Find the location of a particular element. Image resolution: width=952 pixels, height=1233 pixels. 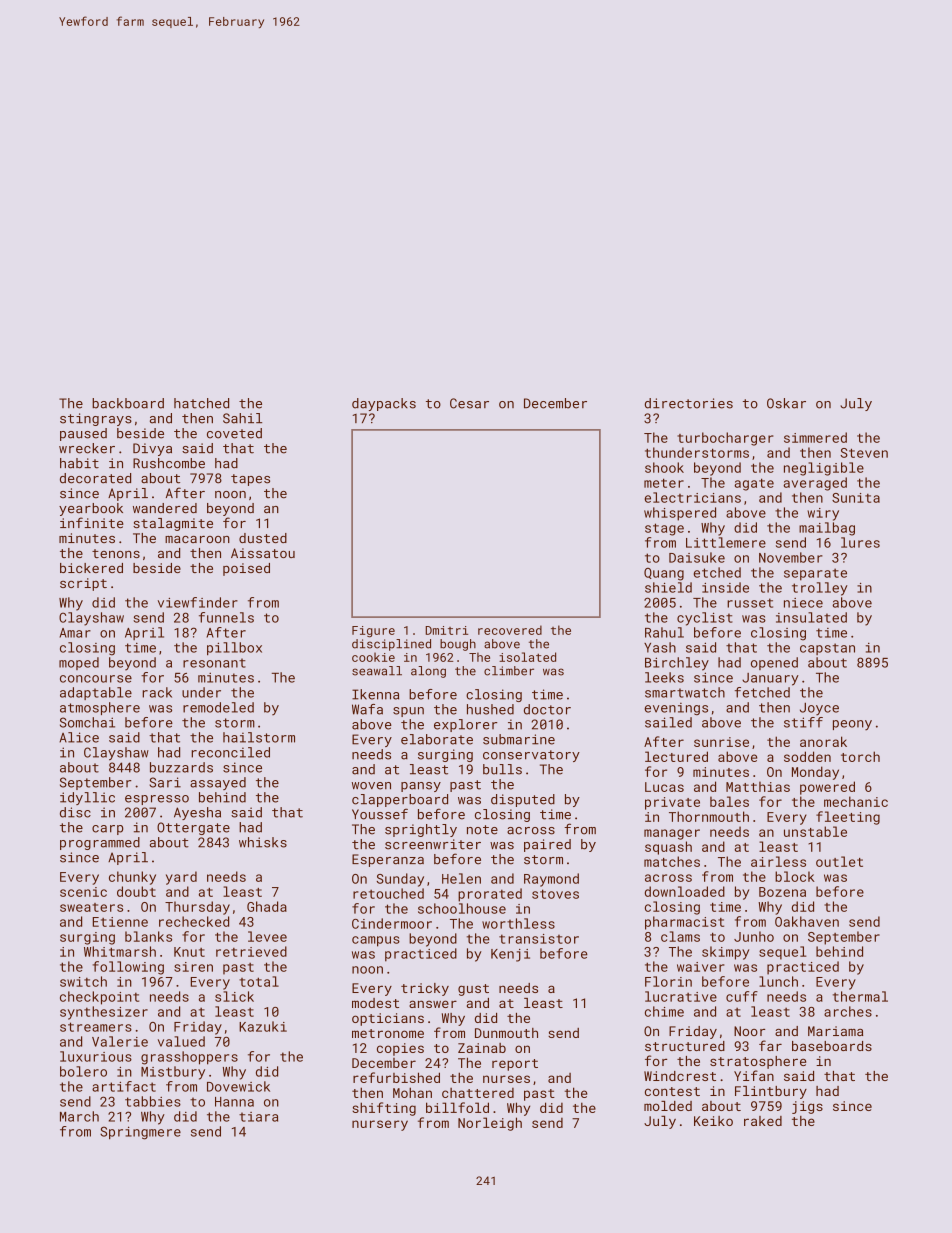

remodeled is located at coordinates (218, 707).
